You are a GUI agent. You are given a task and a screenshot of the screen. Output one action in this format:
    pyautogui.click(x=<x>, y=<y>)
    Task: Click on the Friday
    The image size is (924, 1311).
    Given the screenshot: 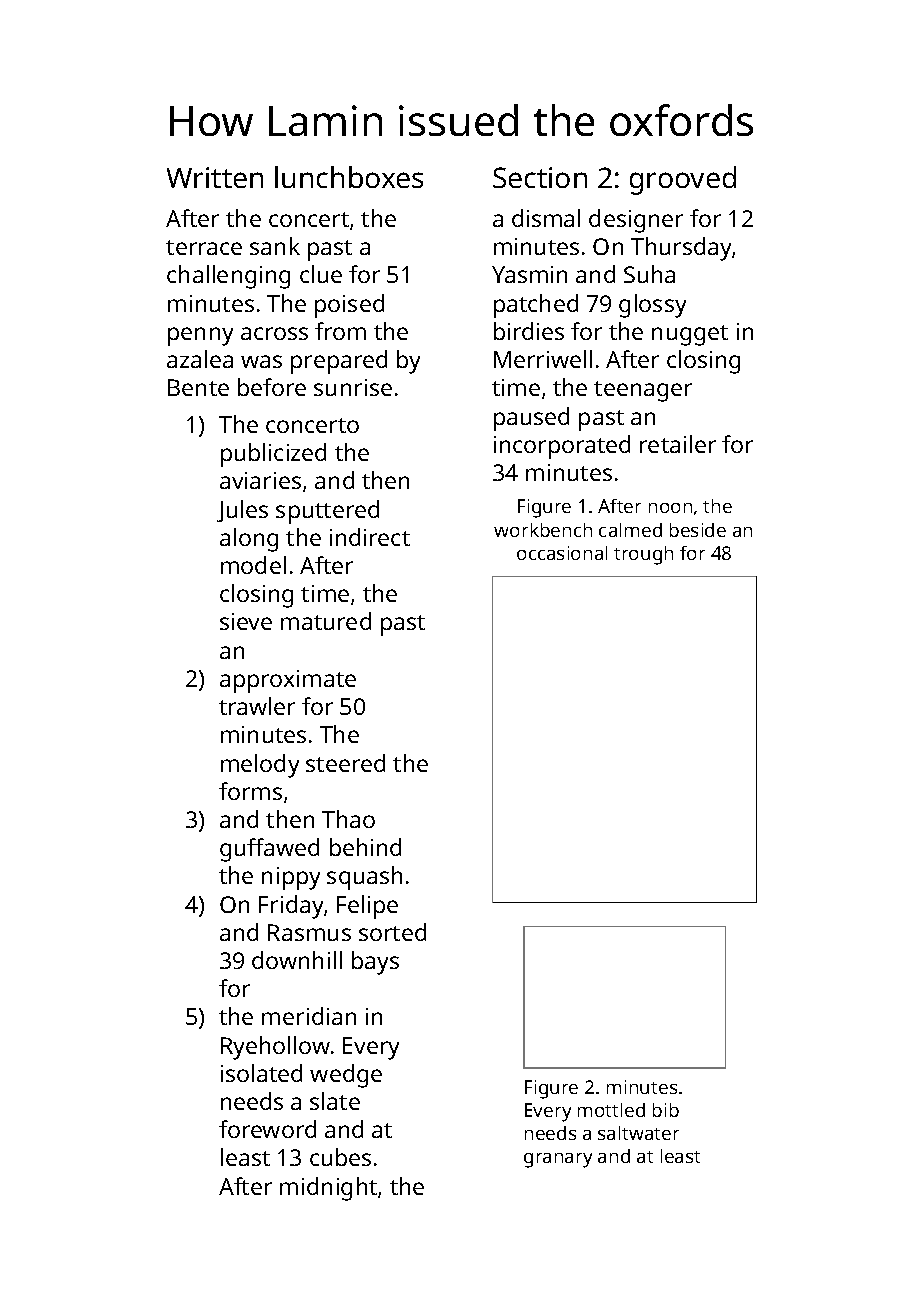 What is the action you would take?
    pyautogui.click(x=291, y=907)
